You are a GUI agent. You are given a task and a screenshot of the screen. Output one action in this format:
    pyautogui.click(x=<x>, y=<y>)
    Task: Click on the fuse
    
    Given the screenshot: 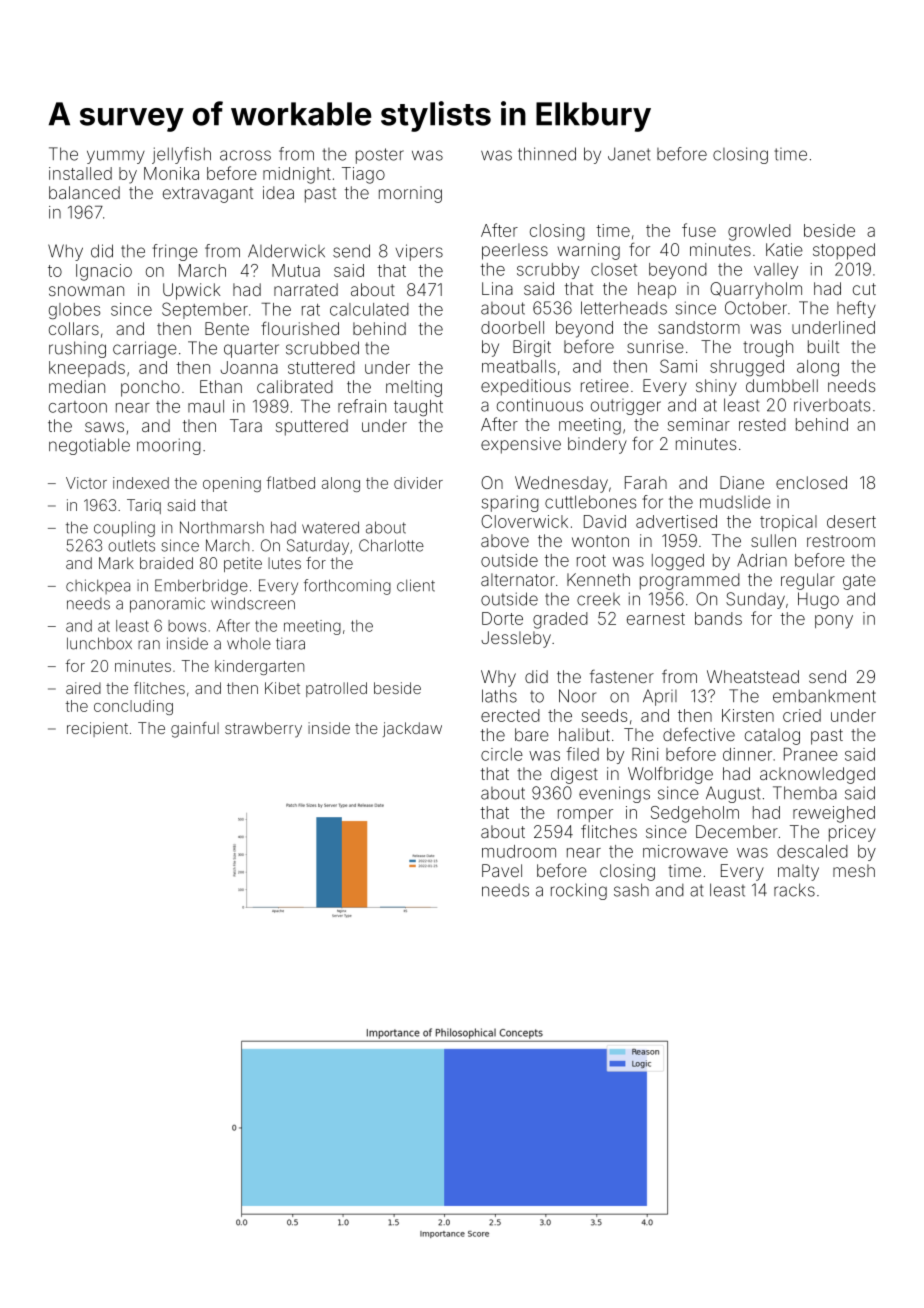 What is the action you would take?
    pyautogui.click(x=699, y=230)
